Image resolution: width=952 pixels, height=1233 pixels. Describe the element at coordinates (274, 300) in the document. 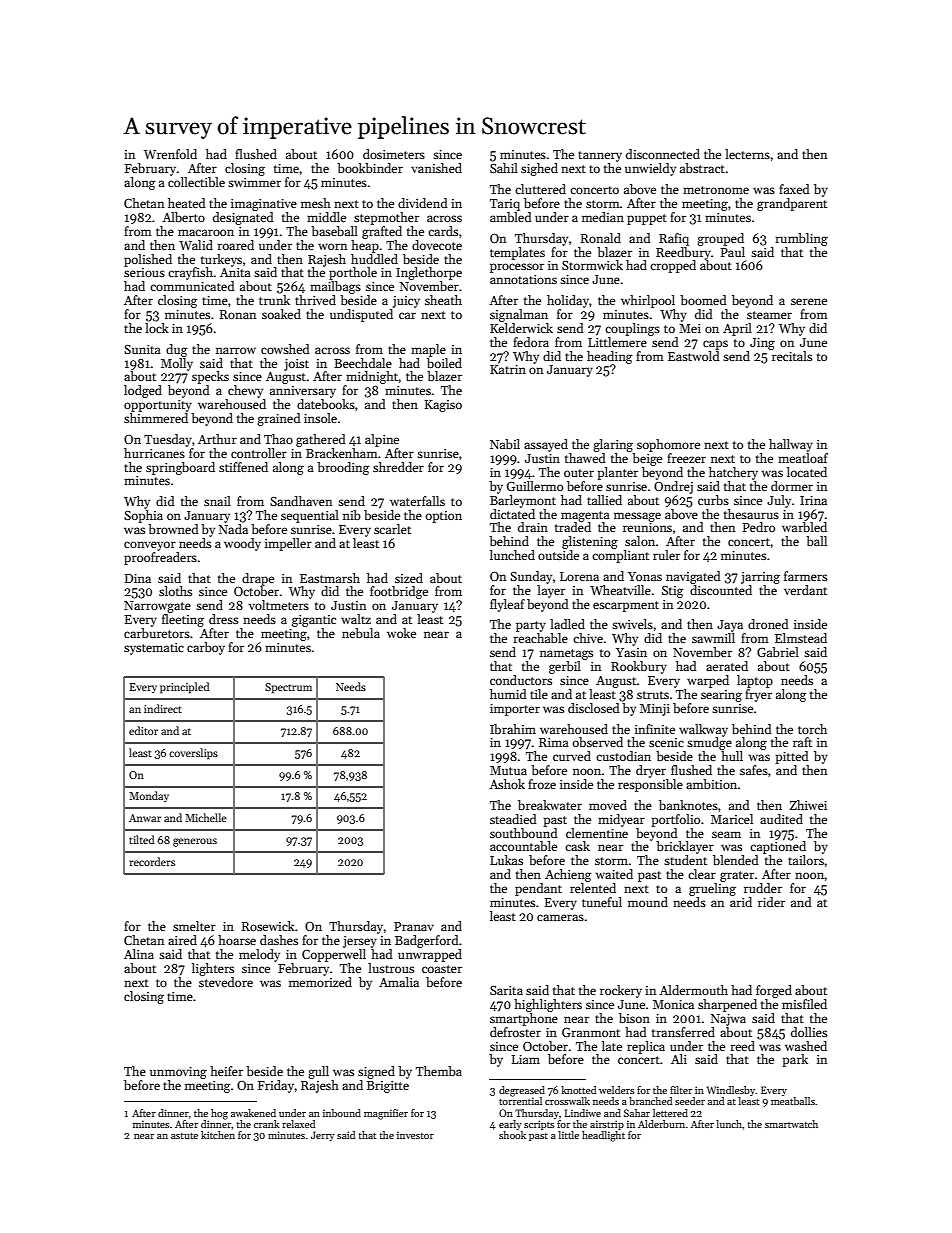

I see `trunk` at that location.
